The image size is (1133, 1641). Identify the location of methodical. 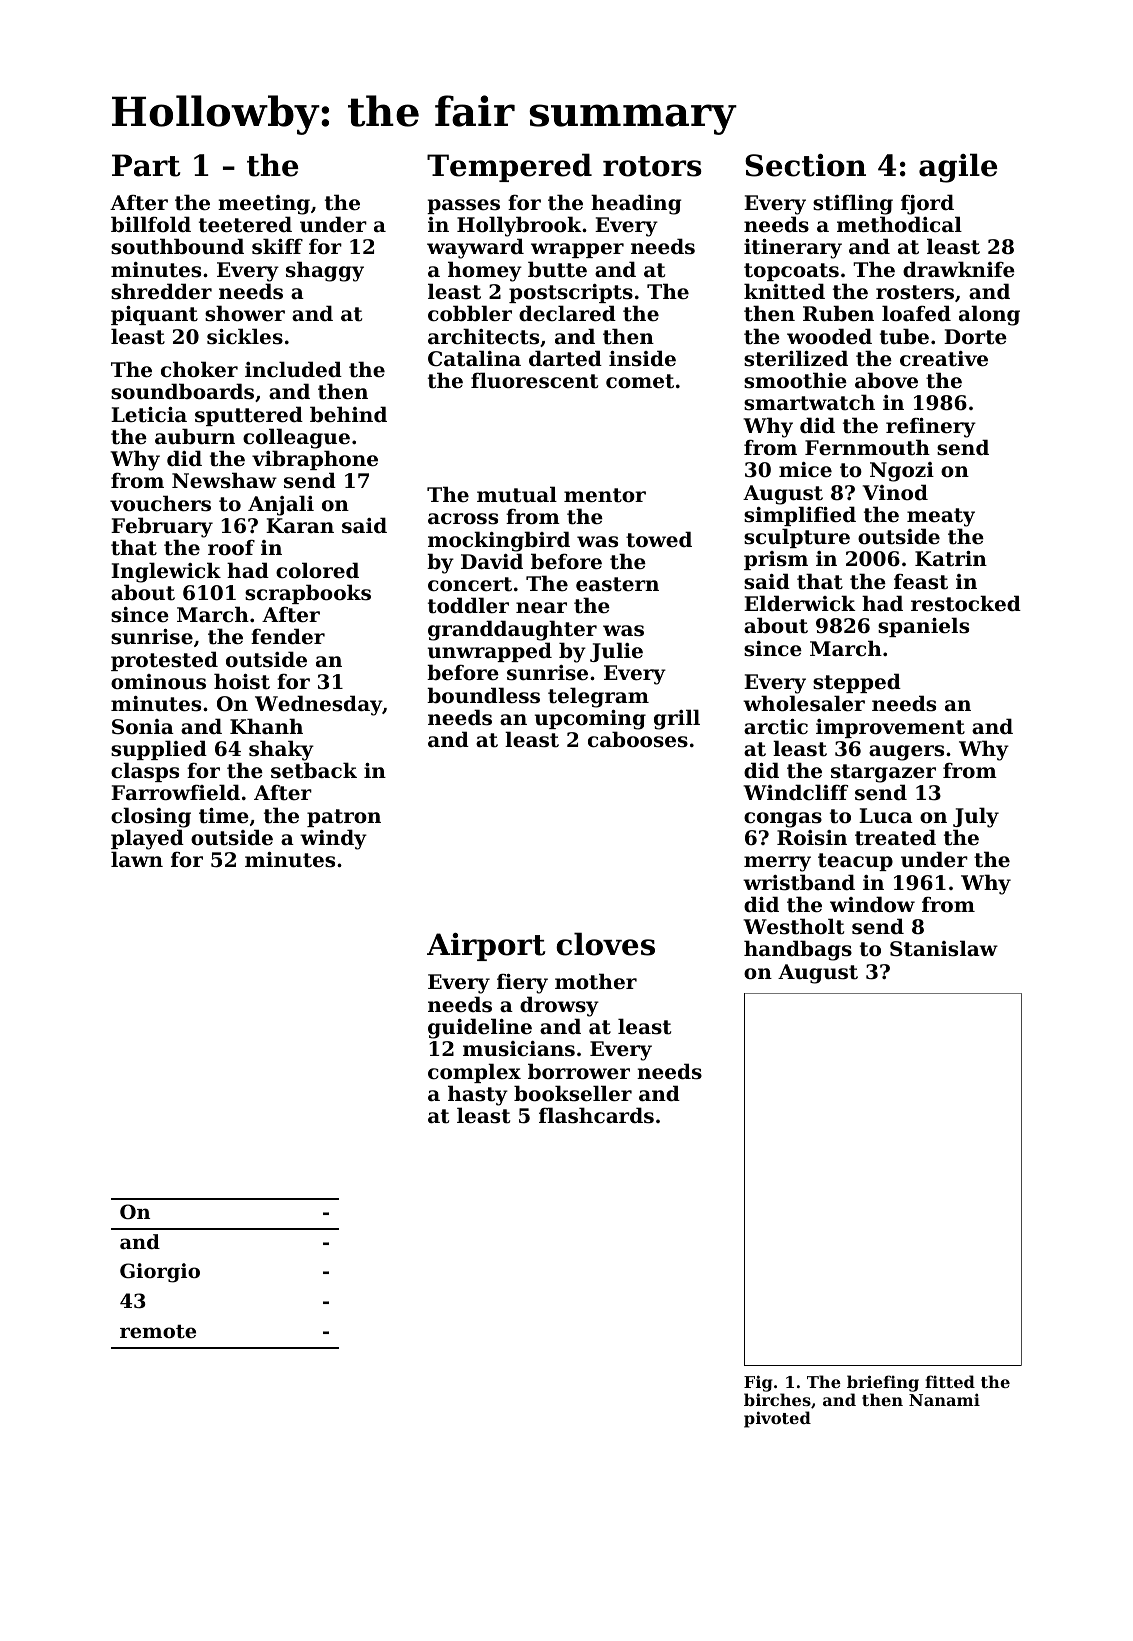
(899, 224).
